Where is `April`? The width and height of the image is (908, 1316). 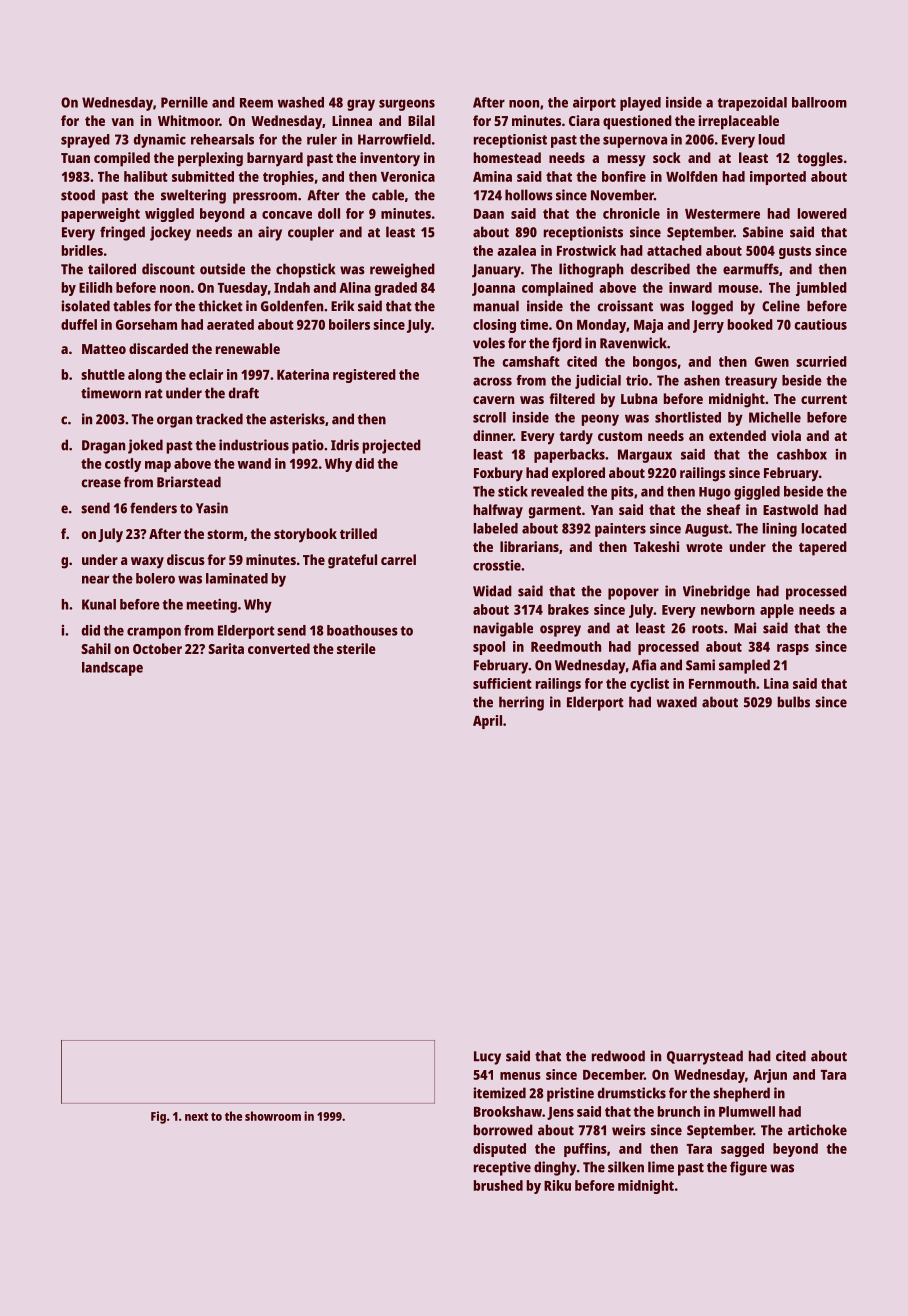
April is located at coordinates (487, 722).
